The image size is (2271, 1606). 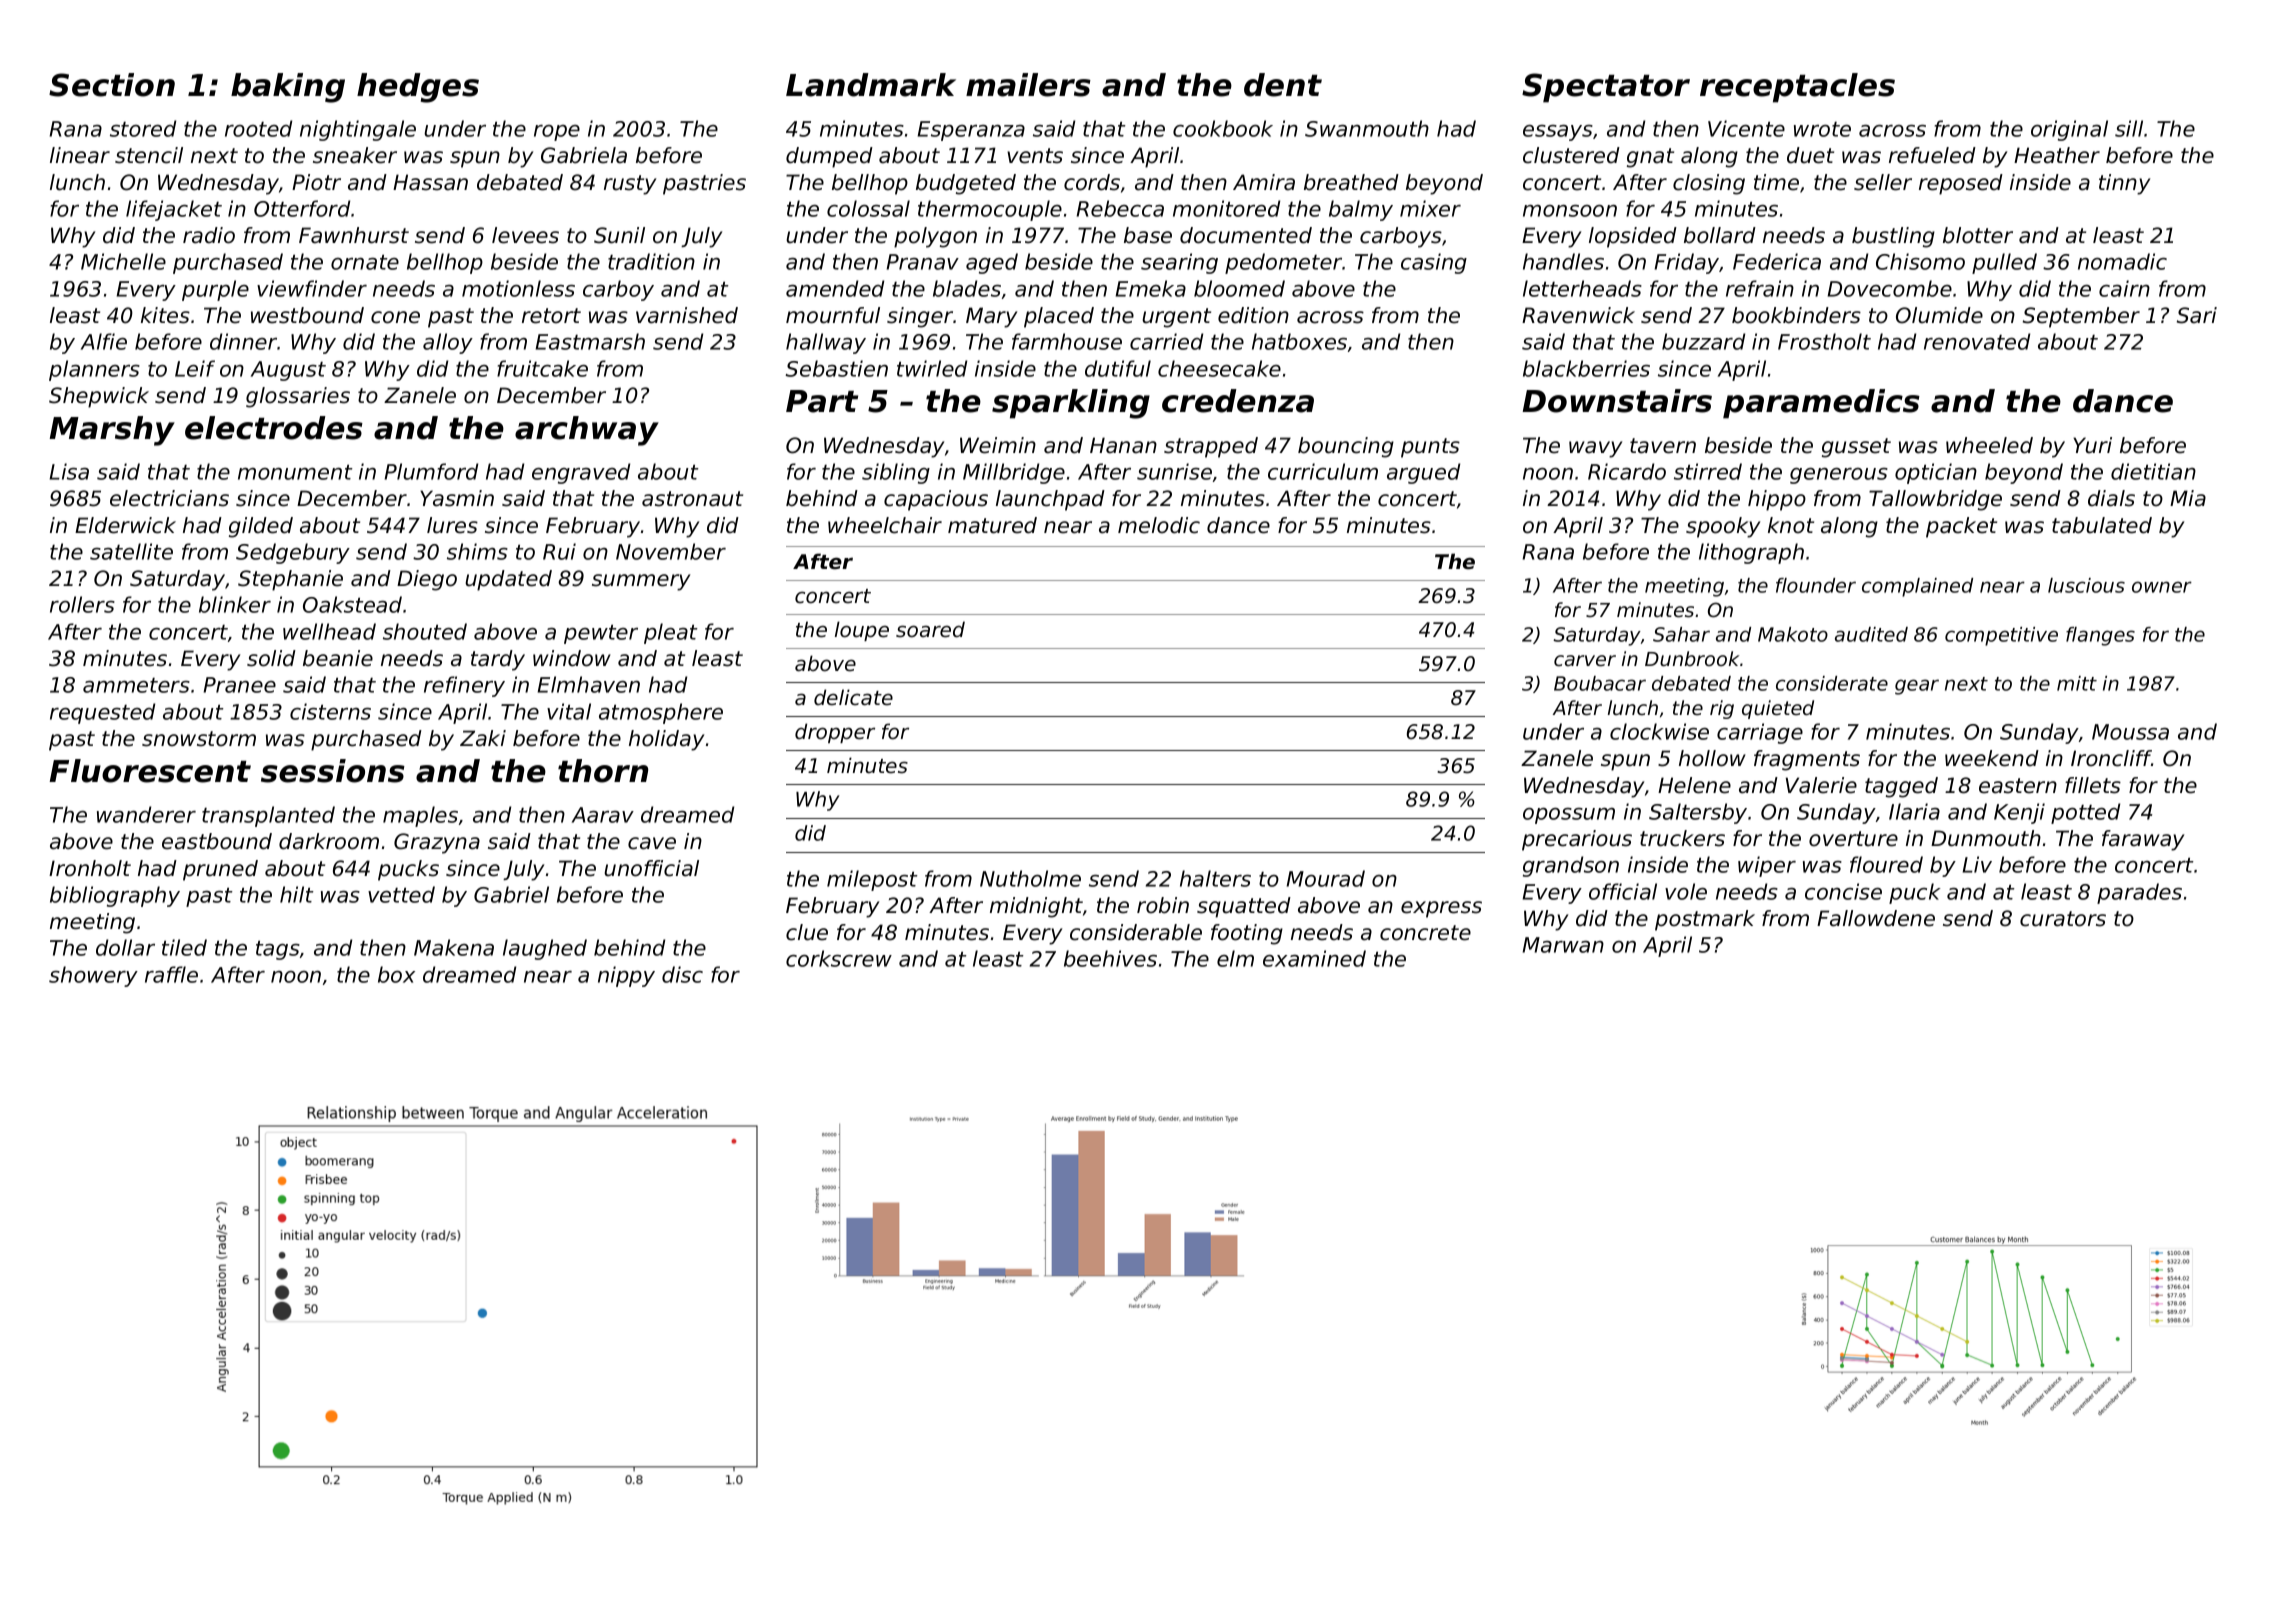 What do you see at coordinates (112, 85) in the screenshot?
I see `Section` at bounding box center [112, 85].
